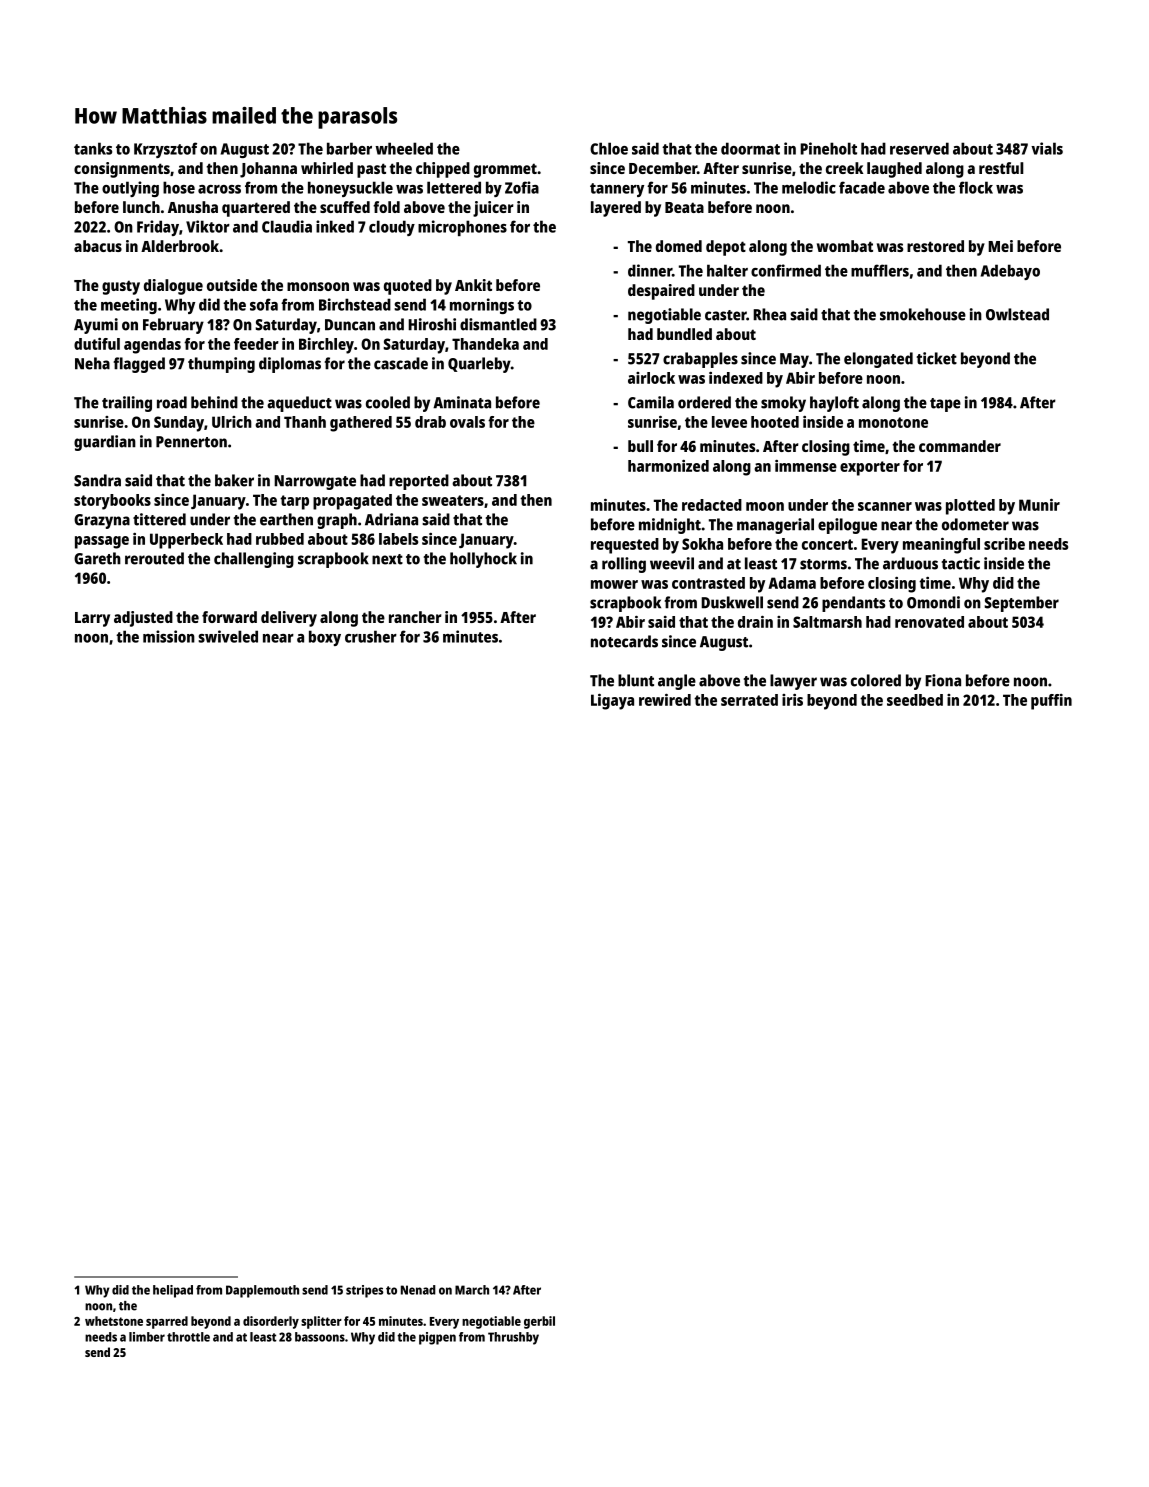 The image size is (1149, 1487). I want to click on mission, so click(169, 636).
